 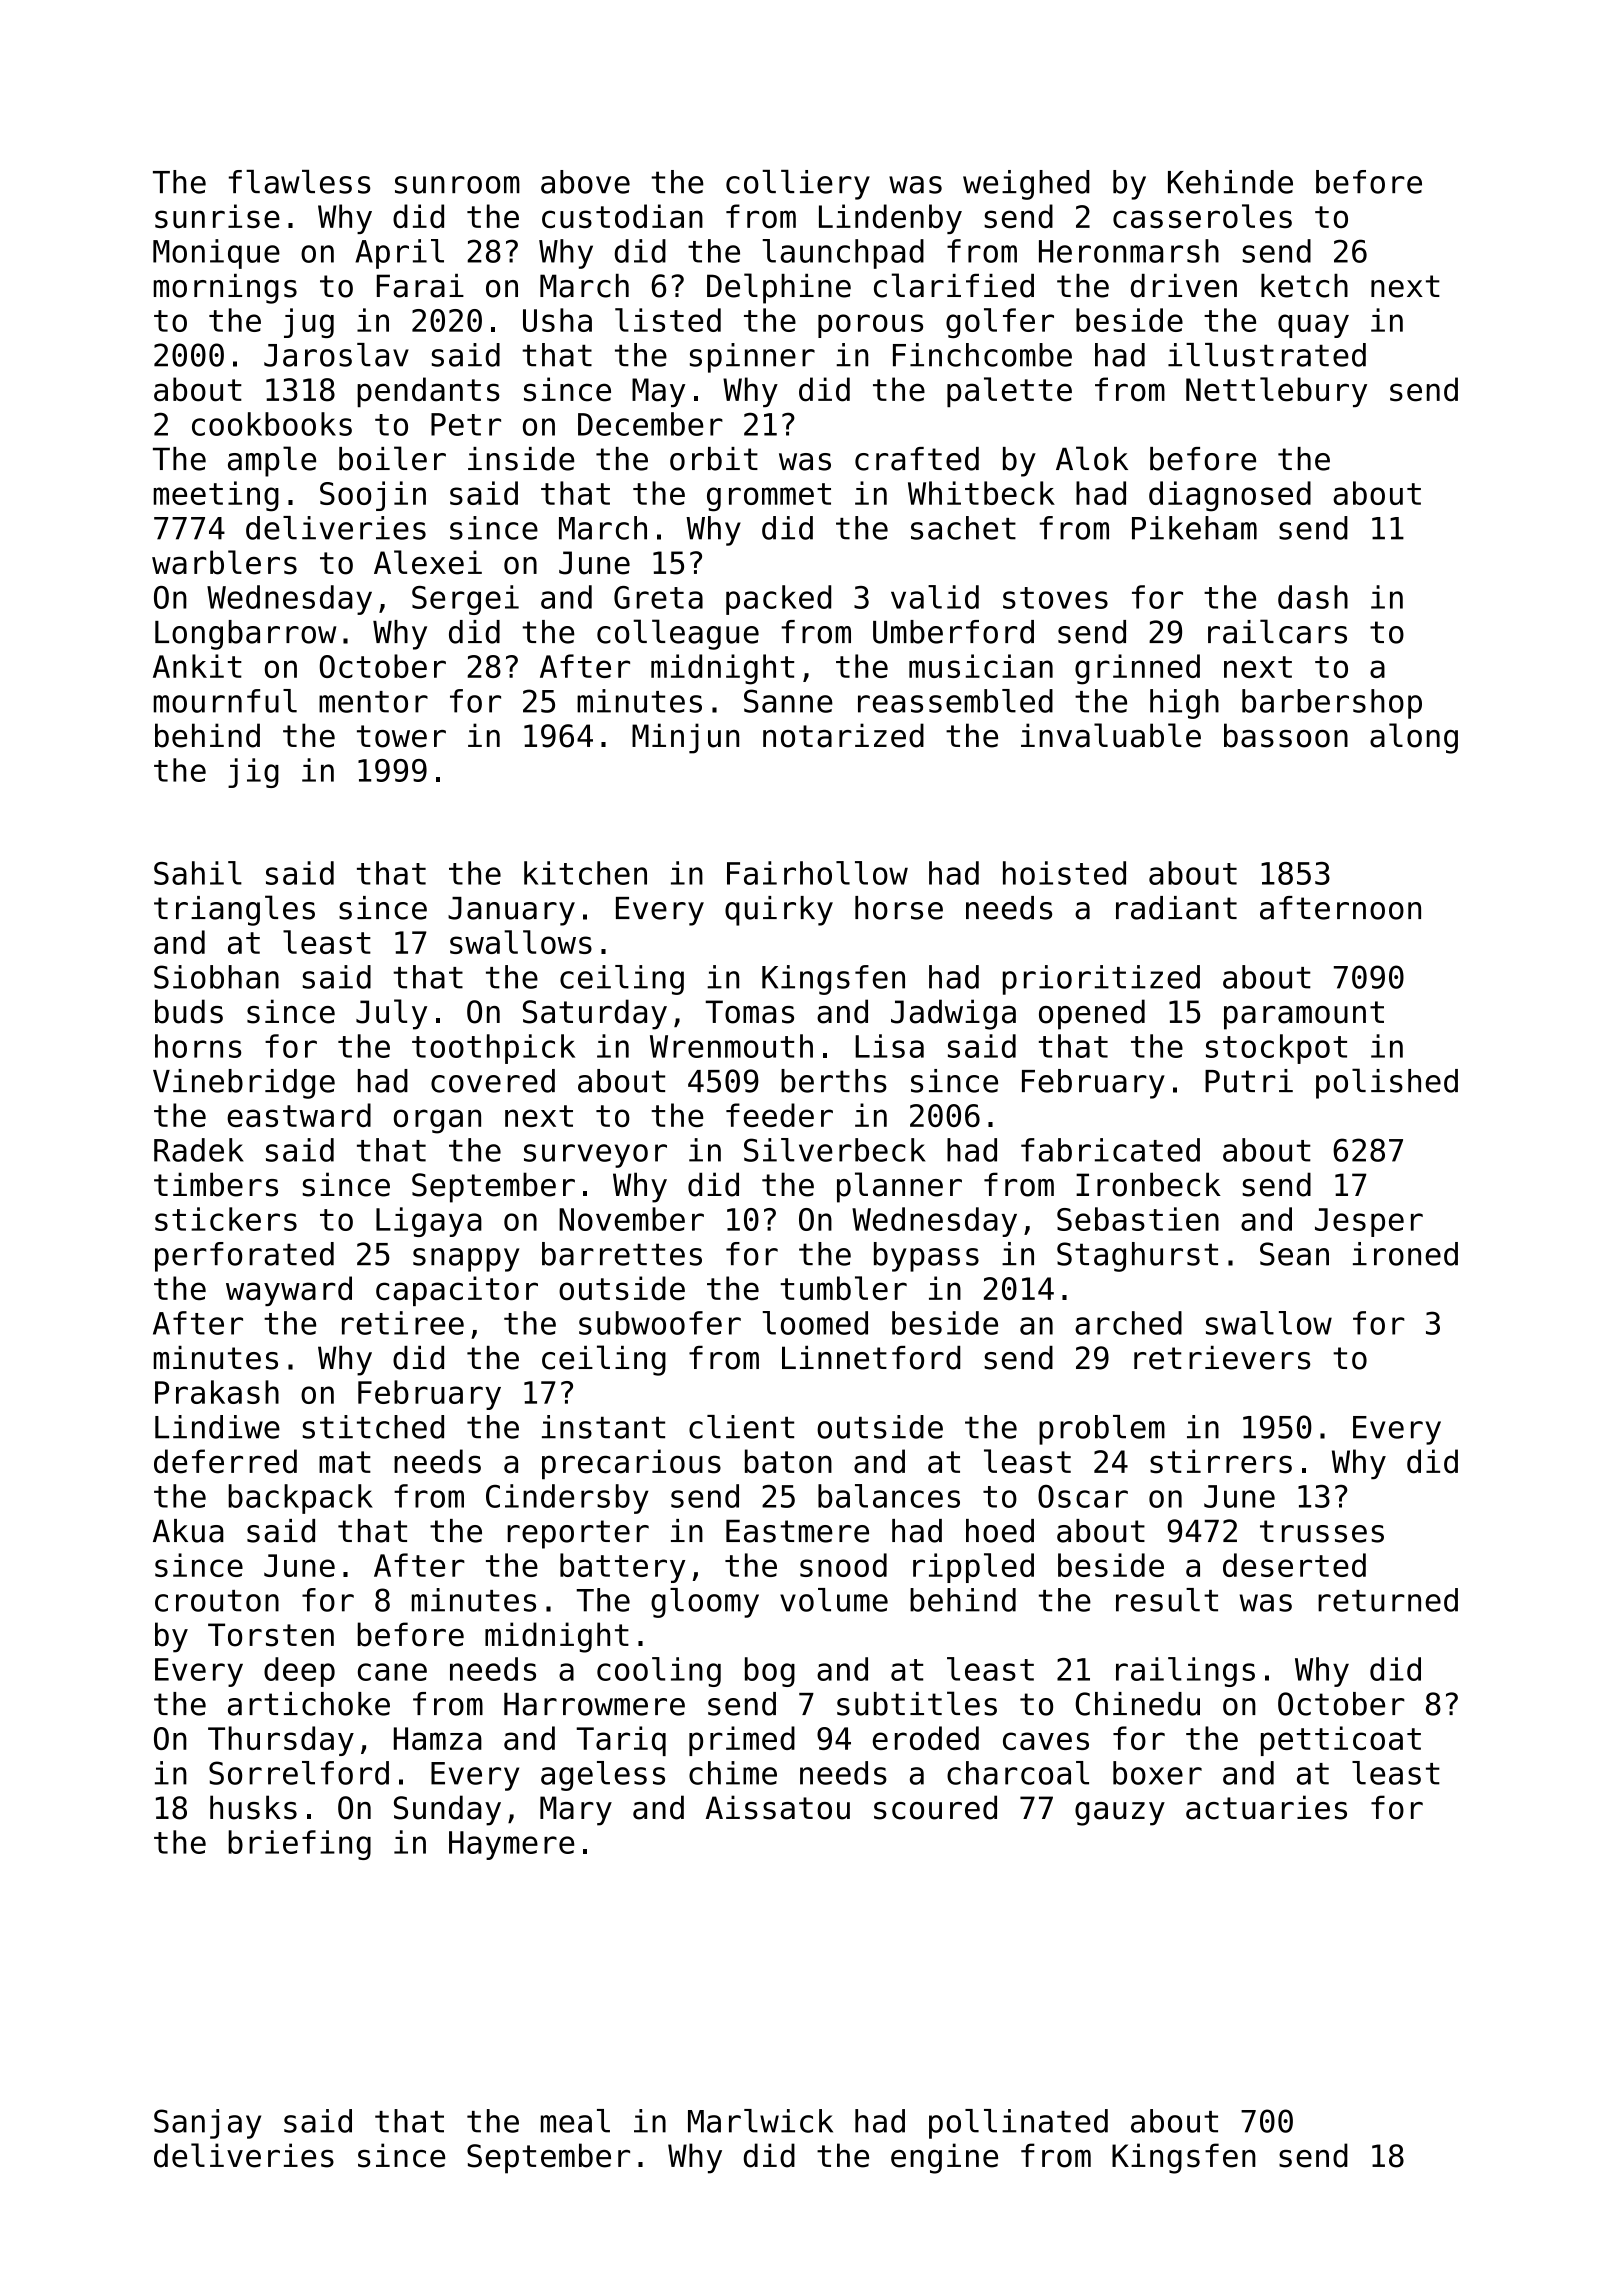 What do you see at coordinates (1332, 704) in the screenshot?
I see `barbershop` at bounding box center [1332, 704].
